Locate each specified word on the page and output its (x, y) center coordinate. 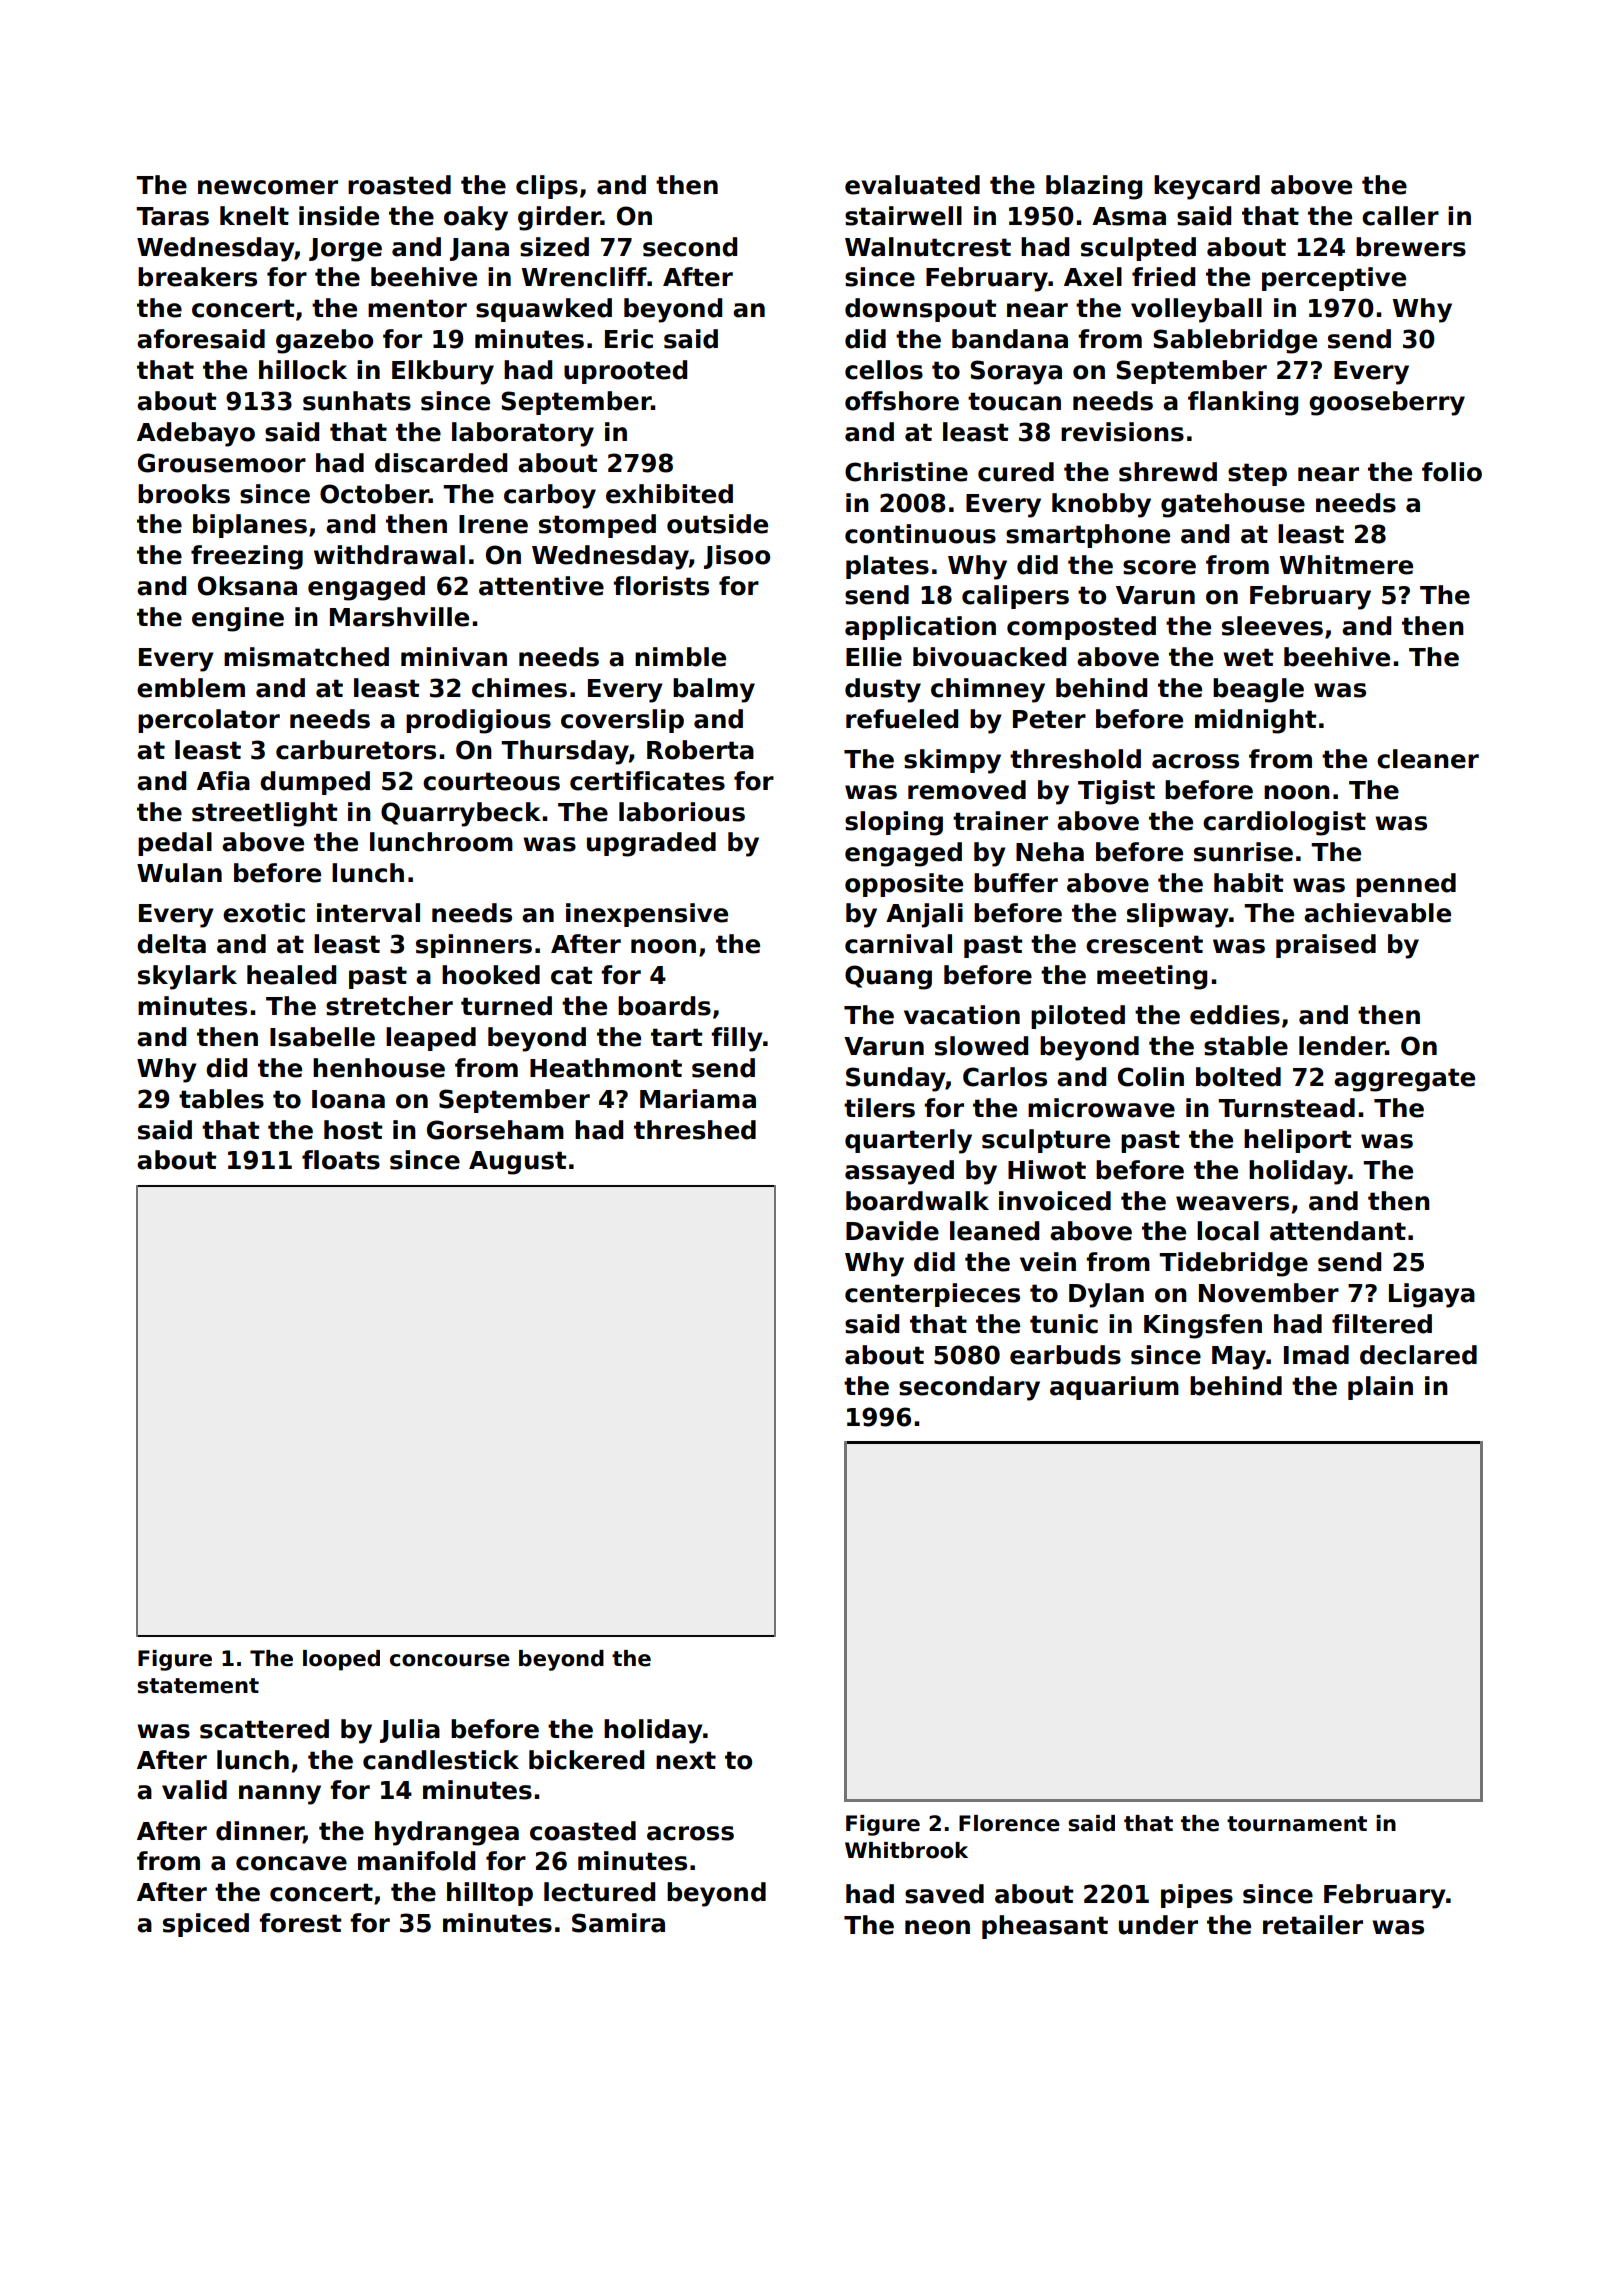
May (1239, 1358)
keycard (1207, 187)
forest (300, 1923)
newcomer (268, 187)
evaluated (912, 185)
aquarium (1114, 1388)
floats (341, 1160)
